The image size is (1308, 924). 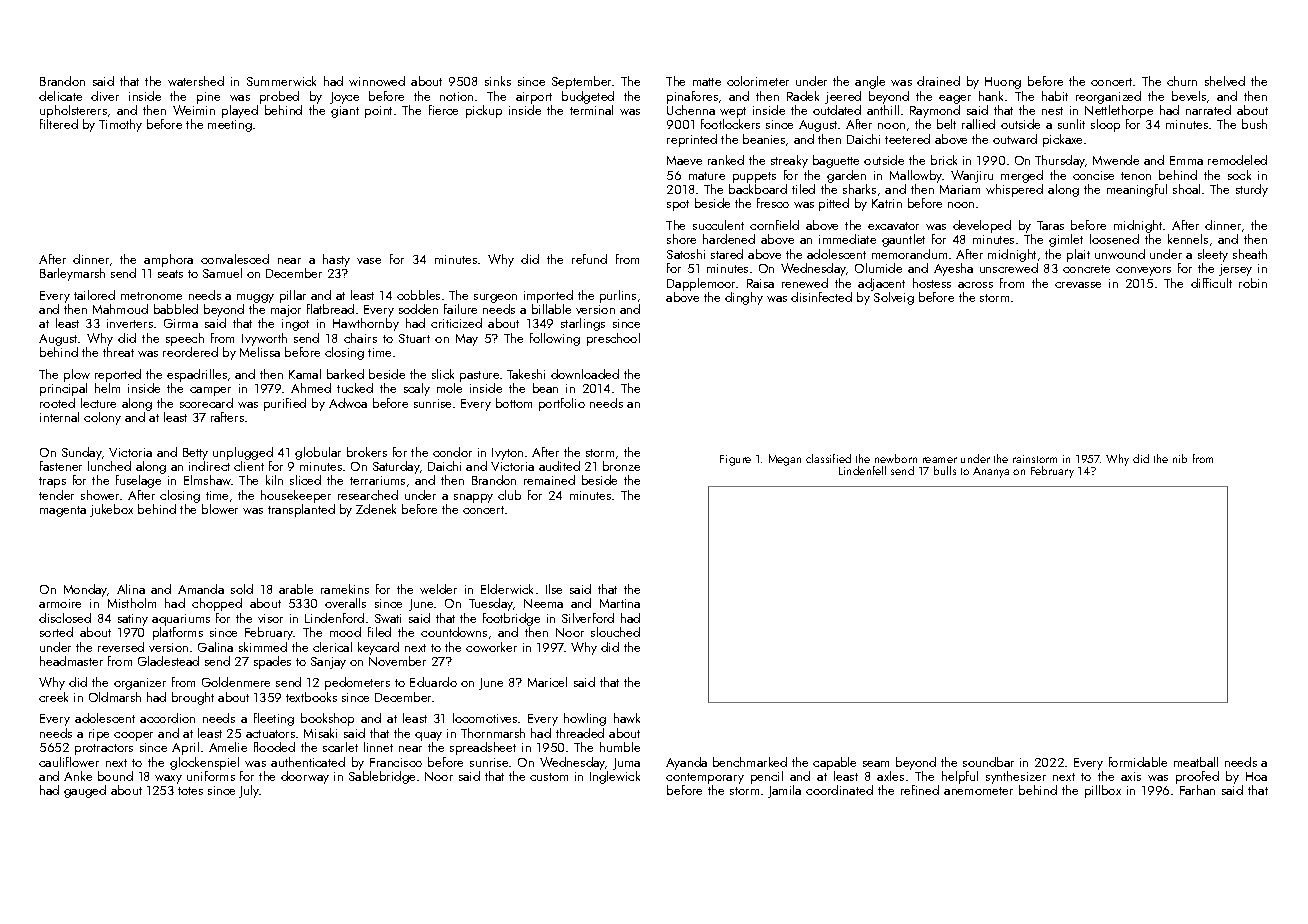 I want to click on slouched, so click(x=615, y=632).
